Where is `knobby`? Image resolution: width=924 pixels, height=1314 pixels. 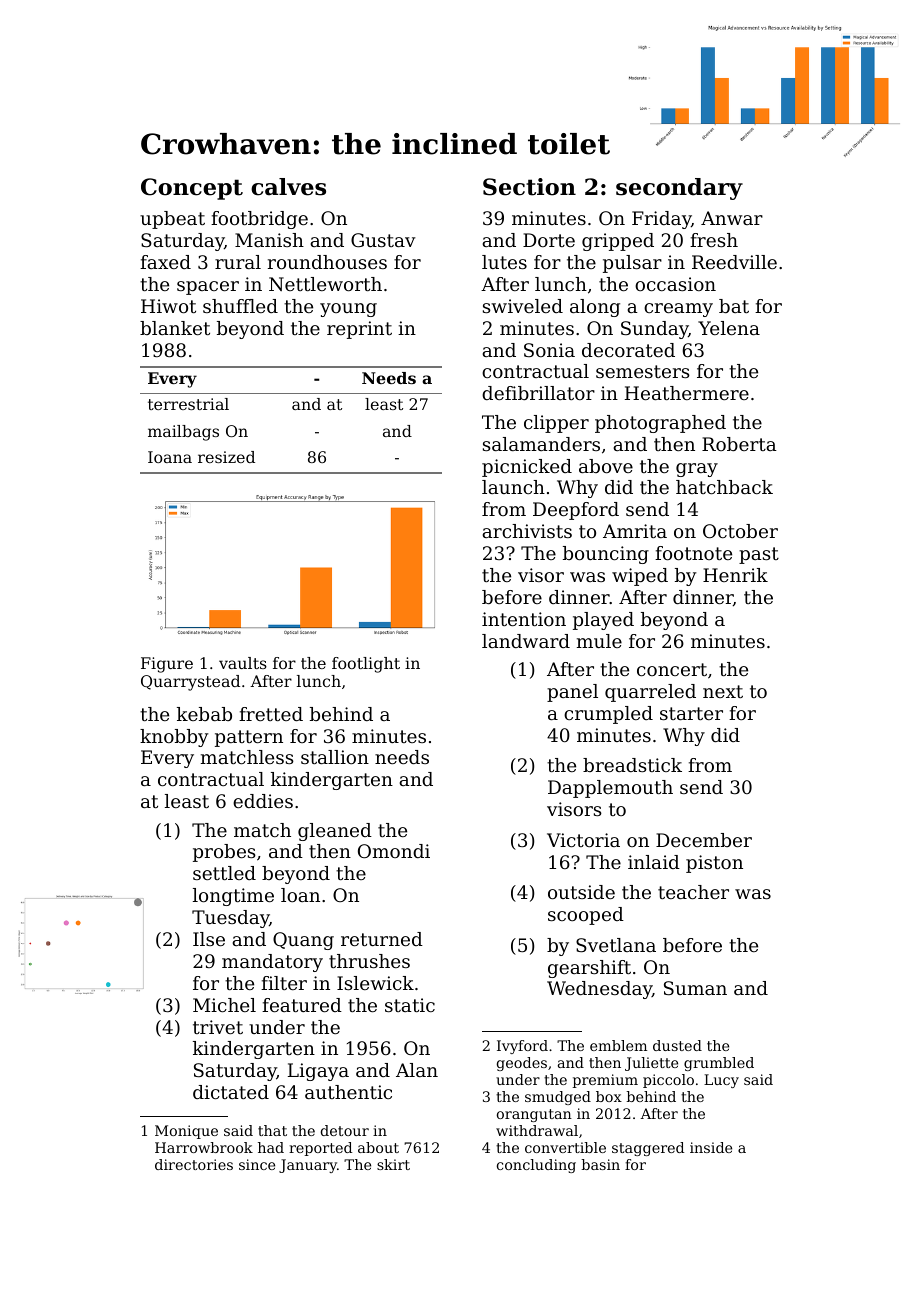 knobby is located at coordinates (174, 738).
